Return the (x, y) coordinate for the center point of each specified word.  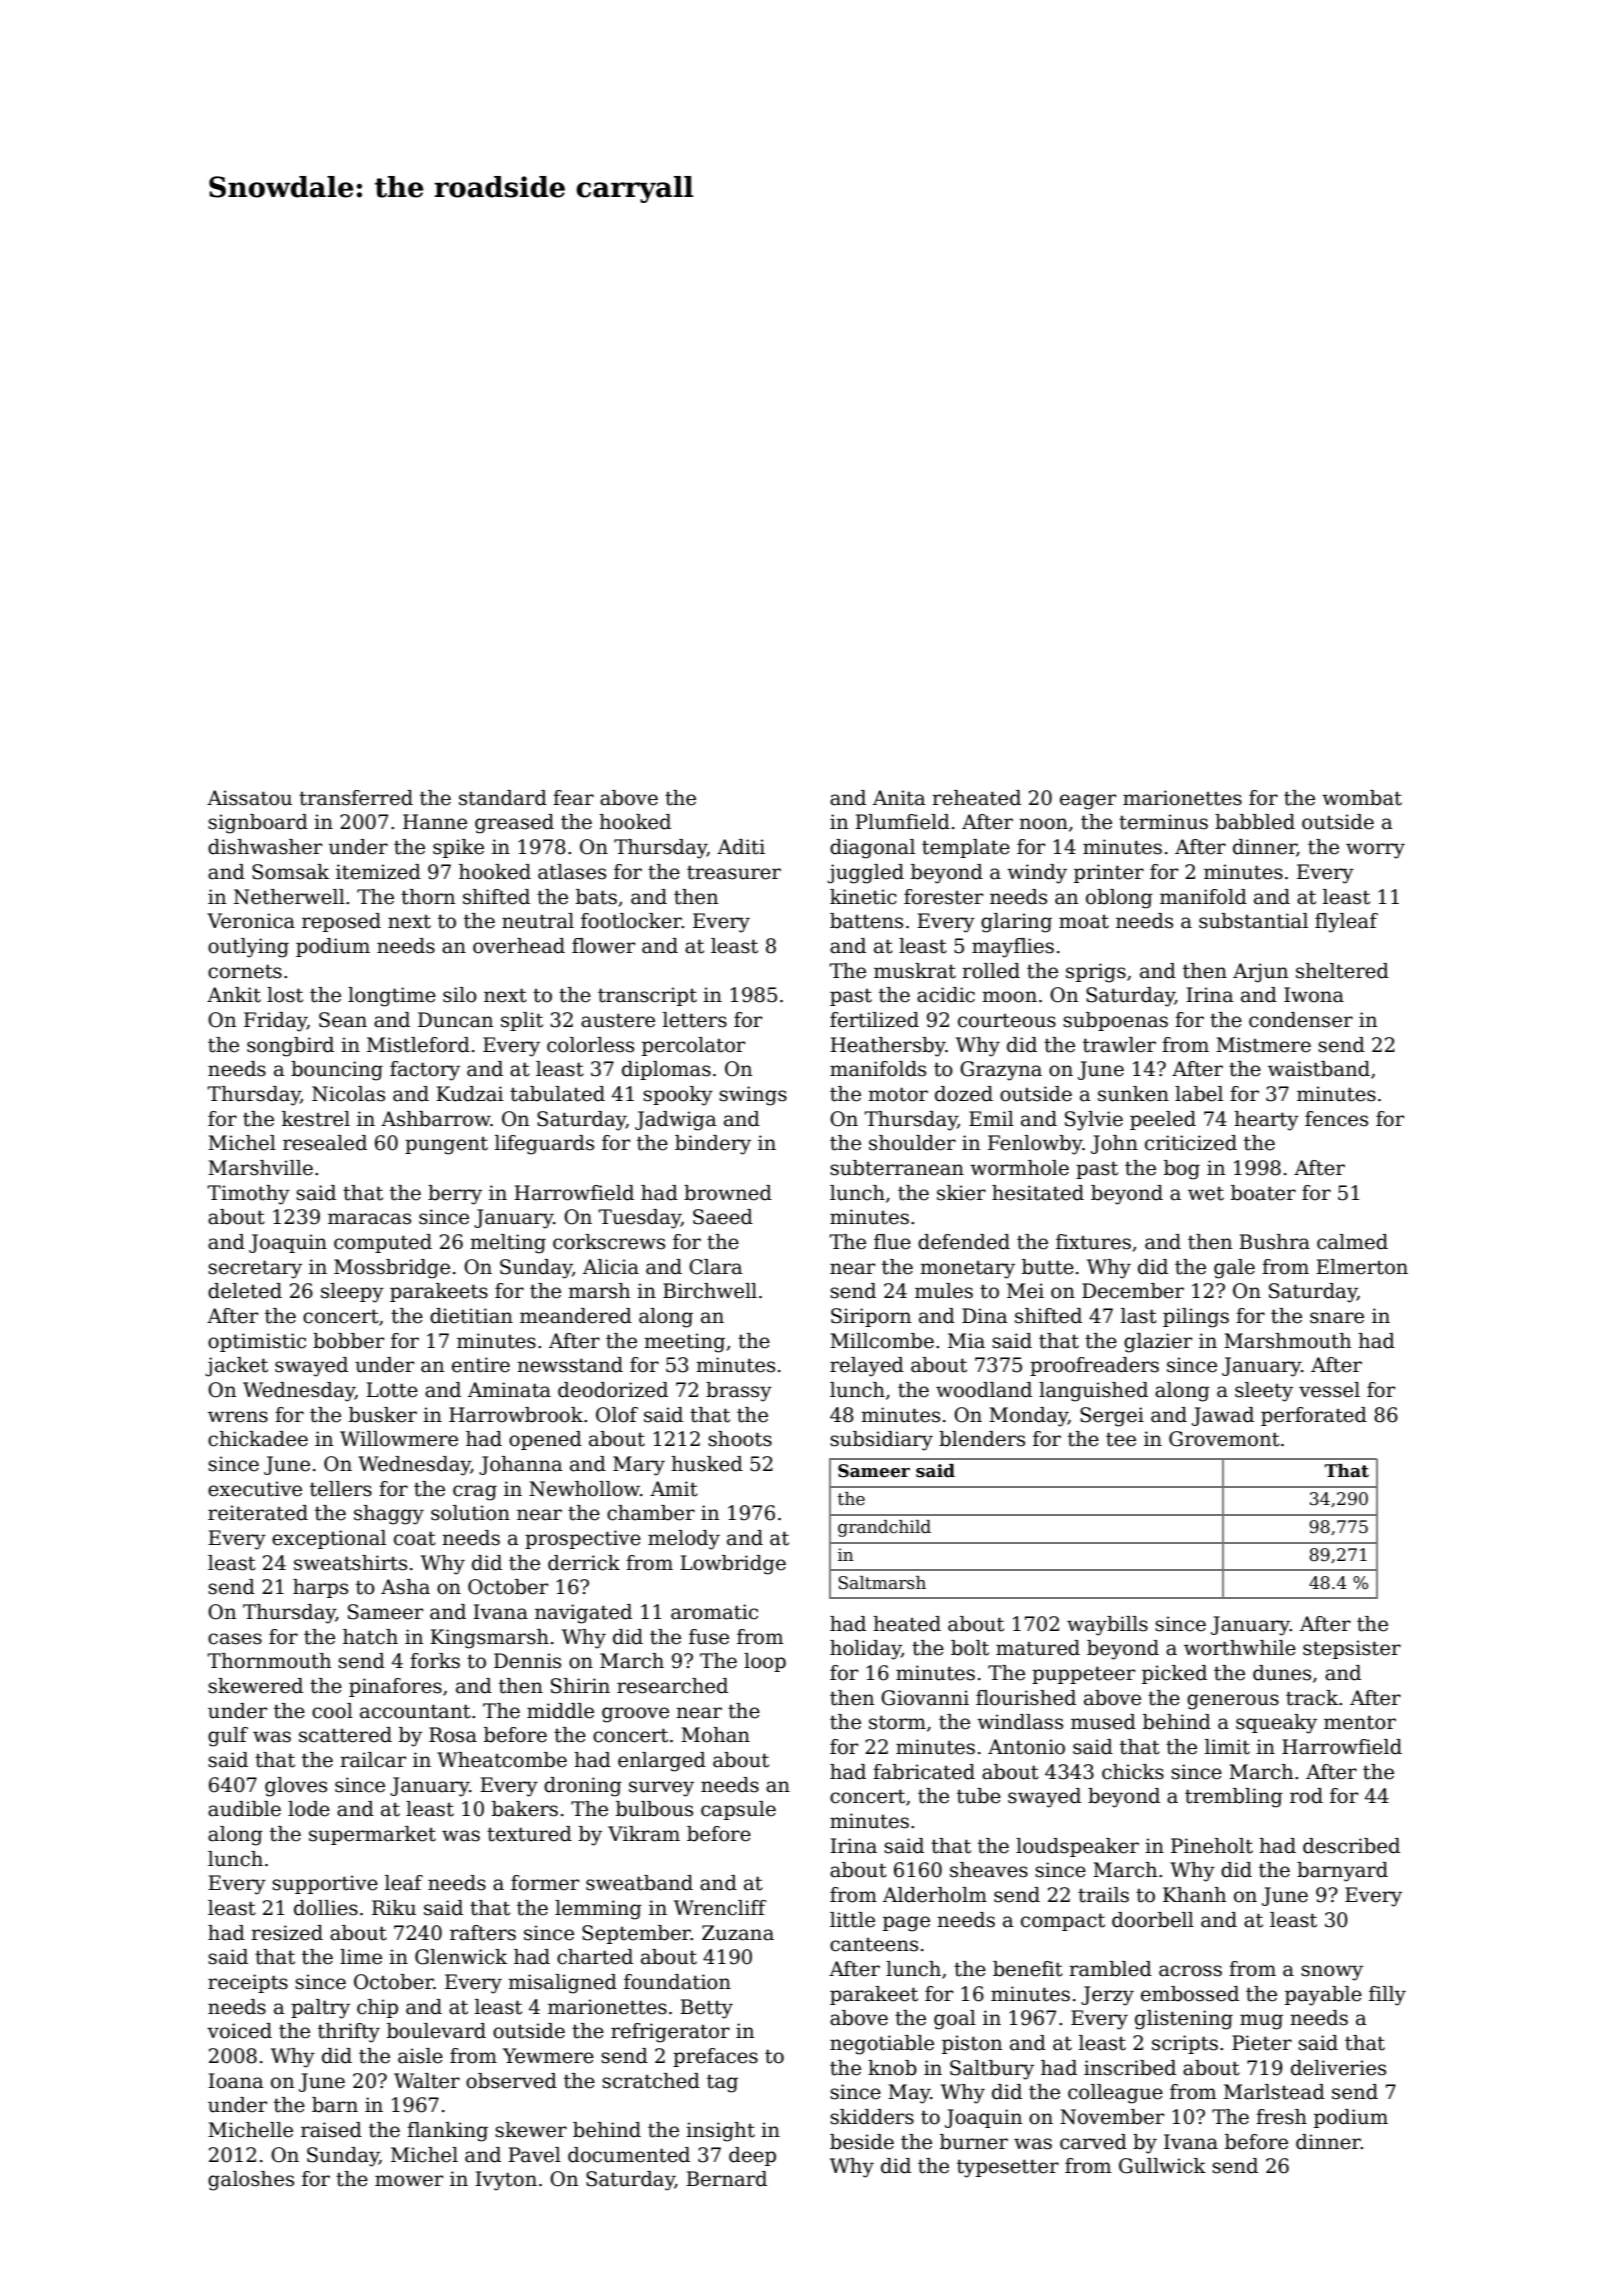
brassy (739, 1392)
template (966, 848)
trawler (1119, 1045)
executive (255, 1489)
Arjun (1260, 973)
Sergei (1112, 1417)
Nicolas (348, 1094)
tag (722, 2083)
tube (979, 1796)
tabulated (557, 1094)
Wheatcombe (502, 1760)
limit (1227, 1747)
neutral (538, 921)
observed (511, 2081)
